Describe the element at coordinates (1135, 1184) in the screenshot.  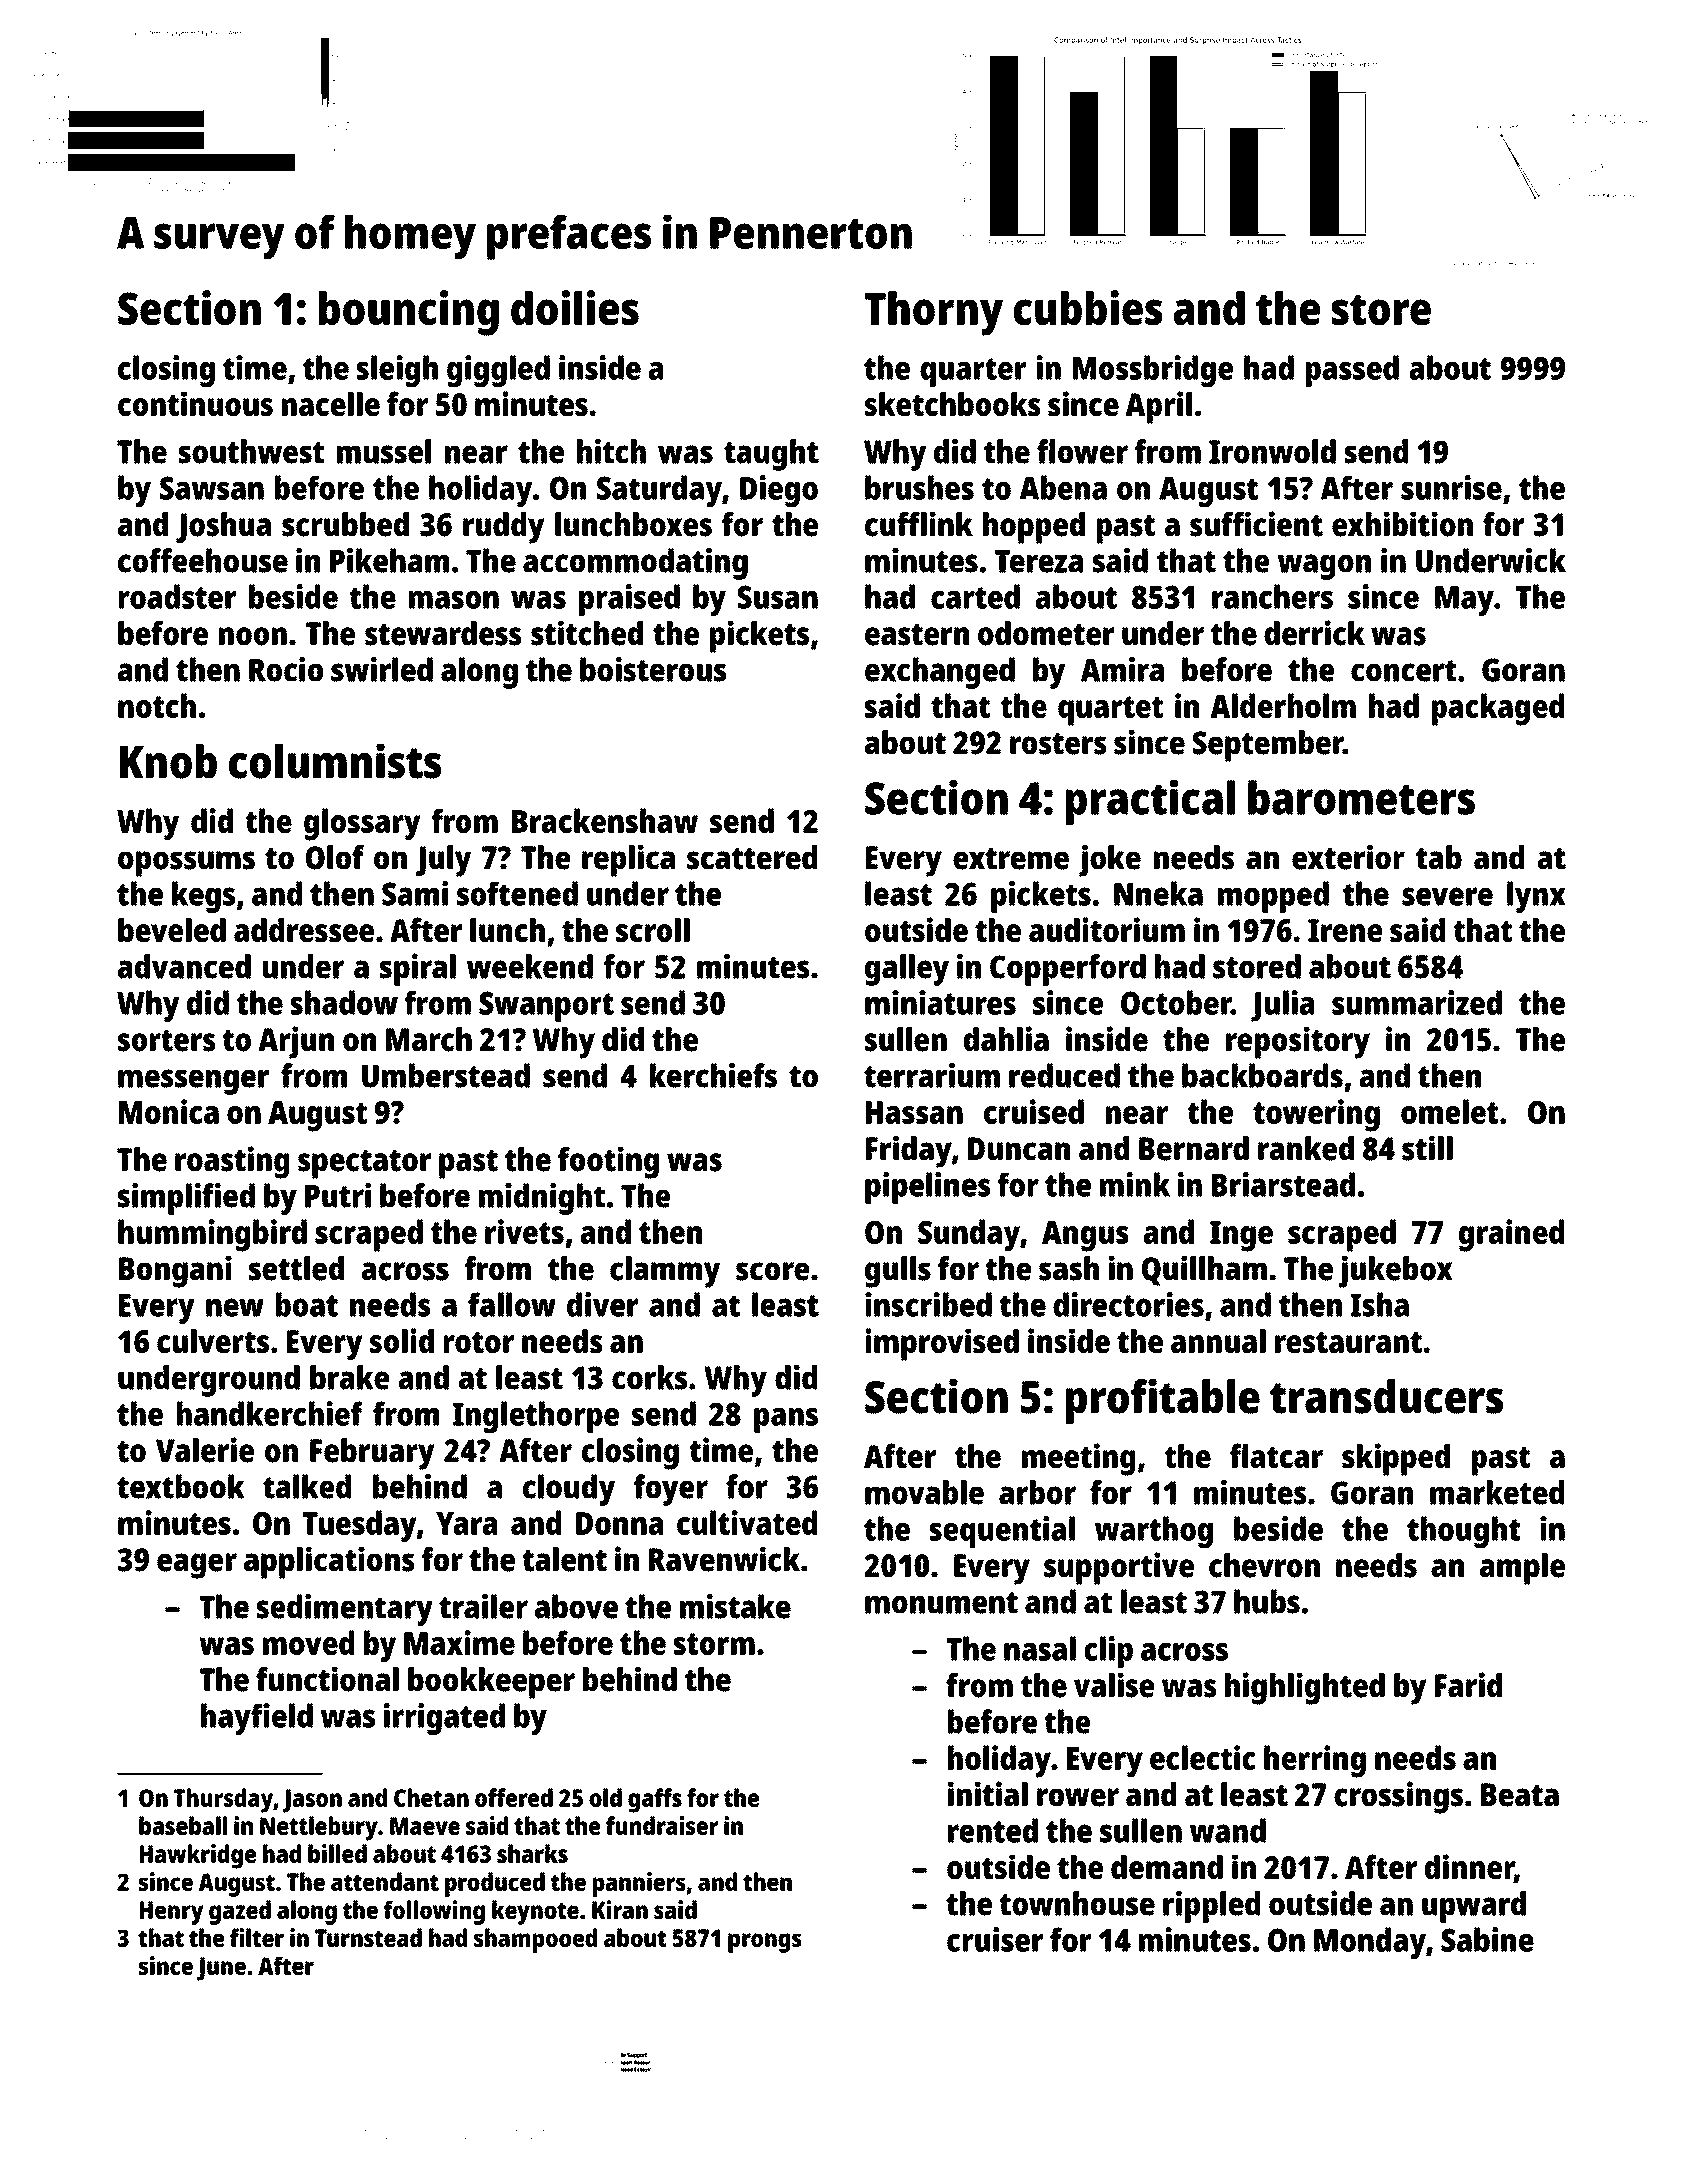
I see `mink` at that location.
